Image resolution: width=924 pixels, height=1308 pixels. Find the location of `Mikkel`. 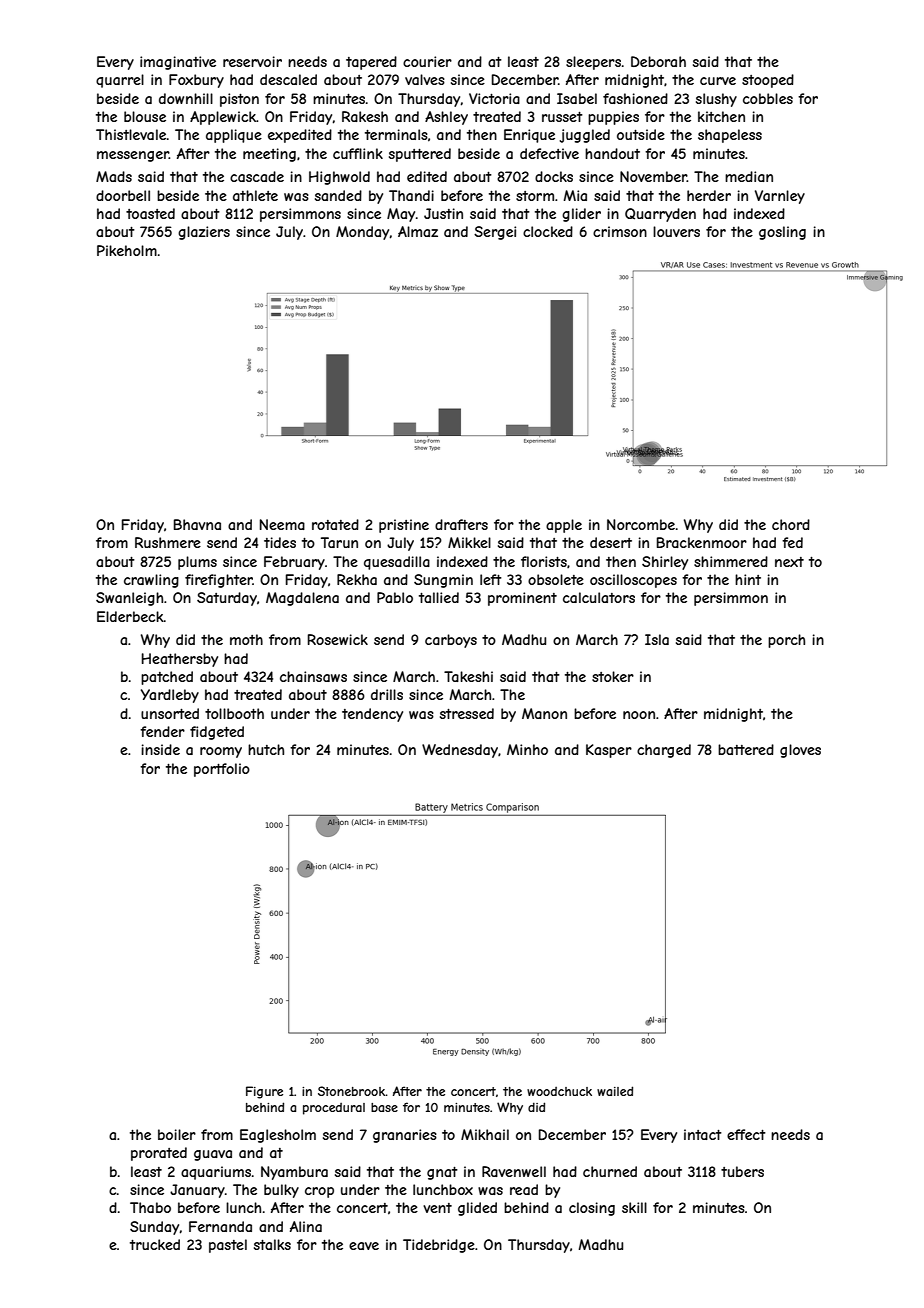

Mikkel is located at coordinates (469, 542).
